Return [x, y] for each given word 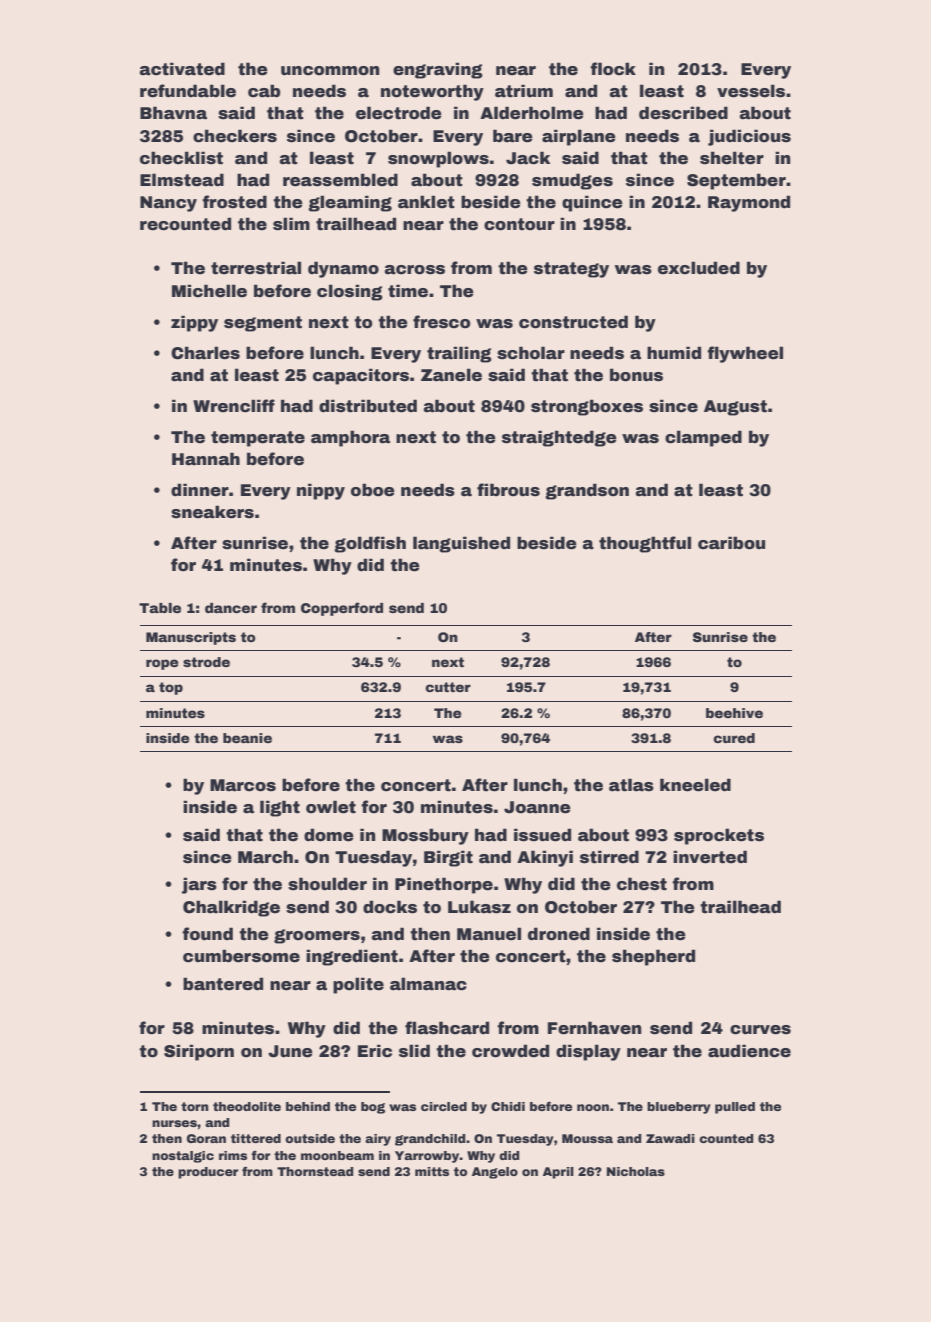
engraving [438, 70]
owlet [331, 807]
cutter [448, 687]
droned [559, 934]
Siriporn [199, 1052]
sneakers [212, 512]
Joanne [537, 807]
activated [182, 69]
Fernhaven [594, 1028]
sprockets [719, 836]
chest [642, 884]
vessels [751, 91]
